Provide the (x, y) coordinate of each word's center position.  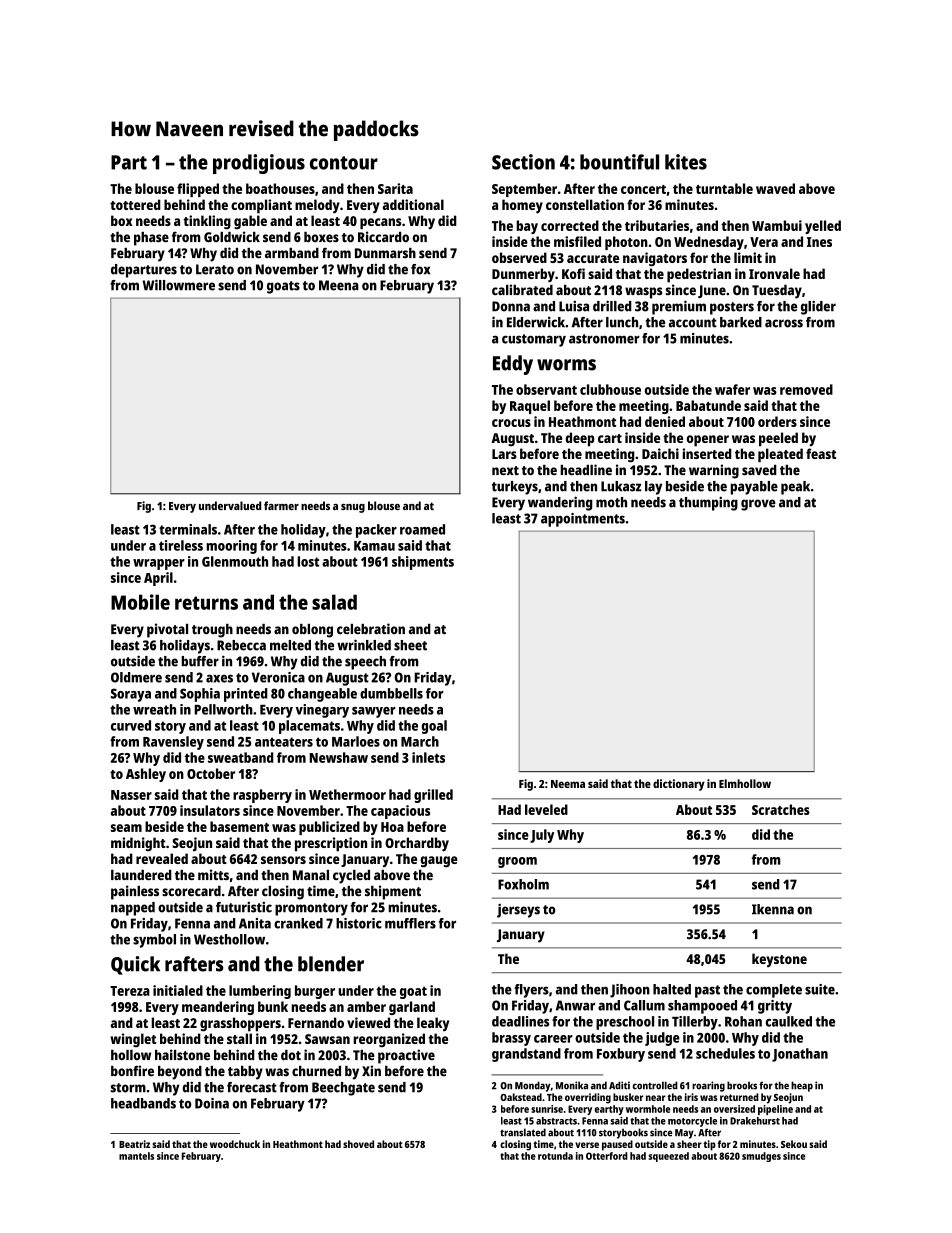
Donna (511, 306)
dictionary (679, 785)
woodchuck (235, 1144)
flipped (198, 190)
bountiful (619, 162)
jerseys (518, 910)
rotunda (555, 1156)
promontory (311, 909)
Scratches (781, 809)
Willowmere (179, 285)
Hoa (392, 827)
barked (741, 322)
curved (131, 725)
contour (344, 163)
